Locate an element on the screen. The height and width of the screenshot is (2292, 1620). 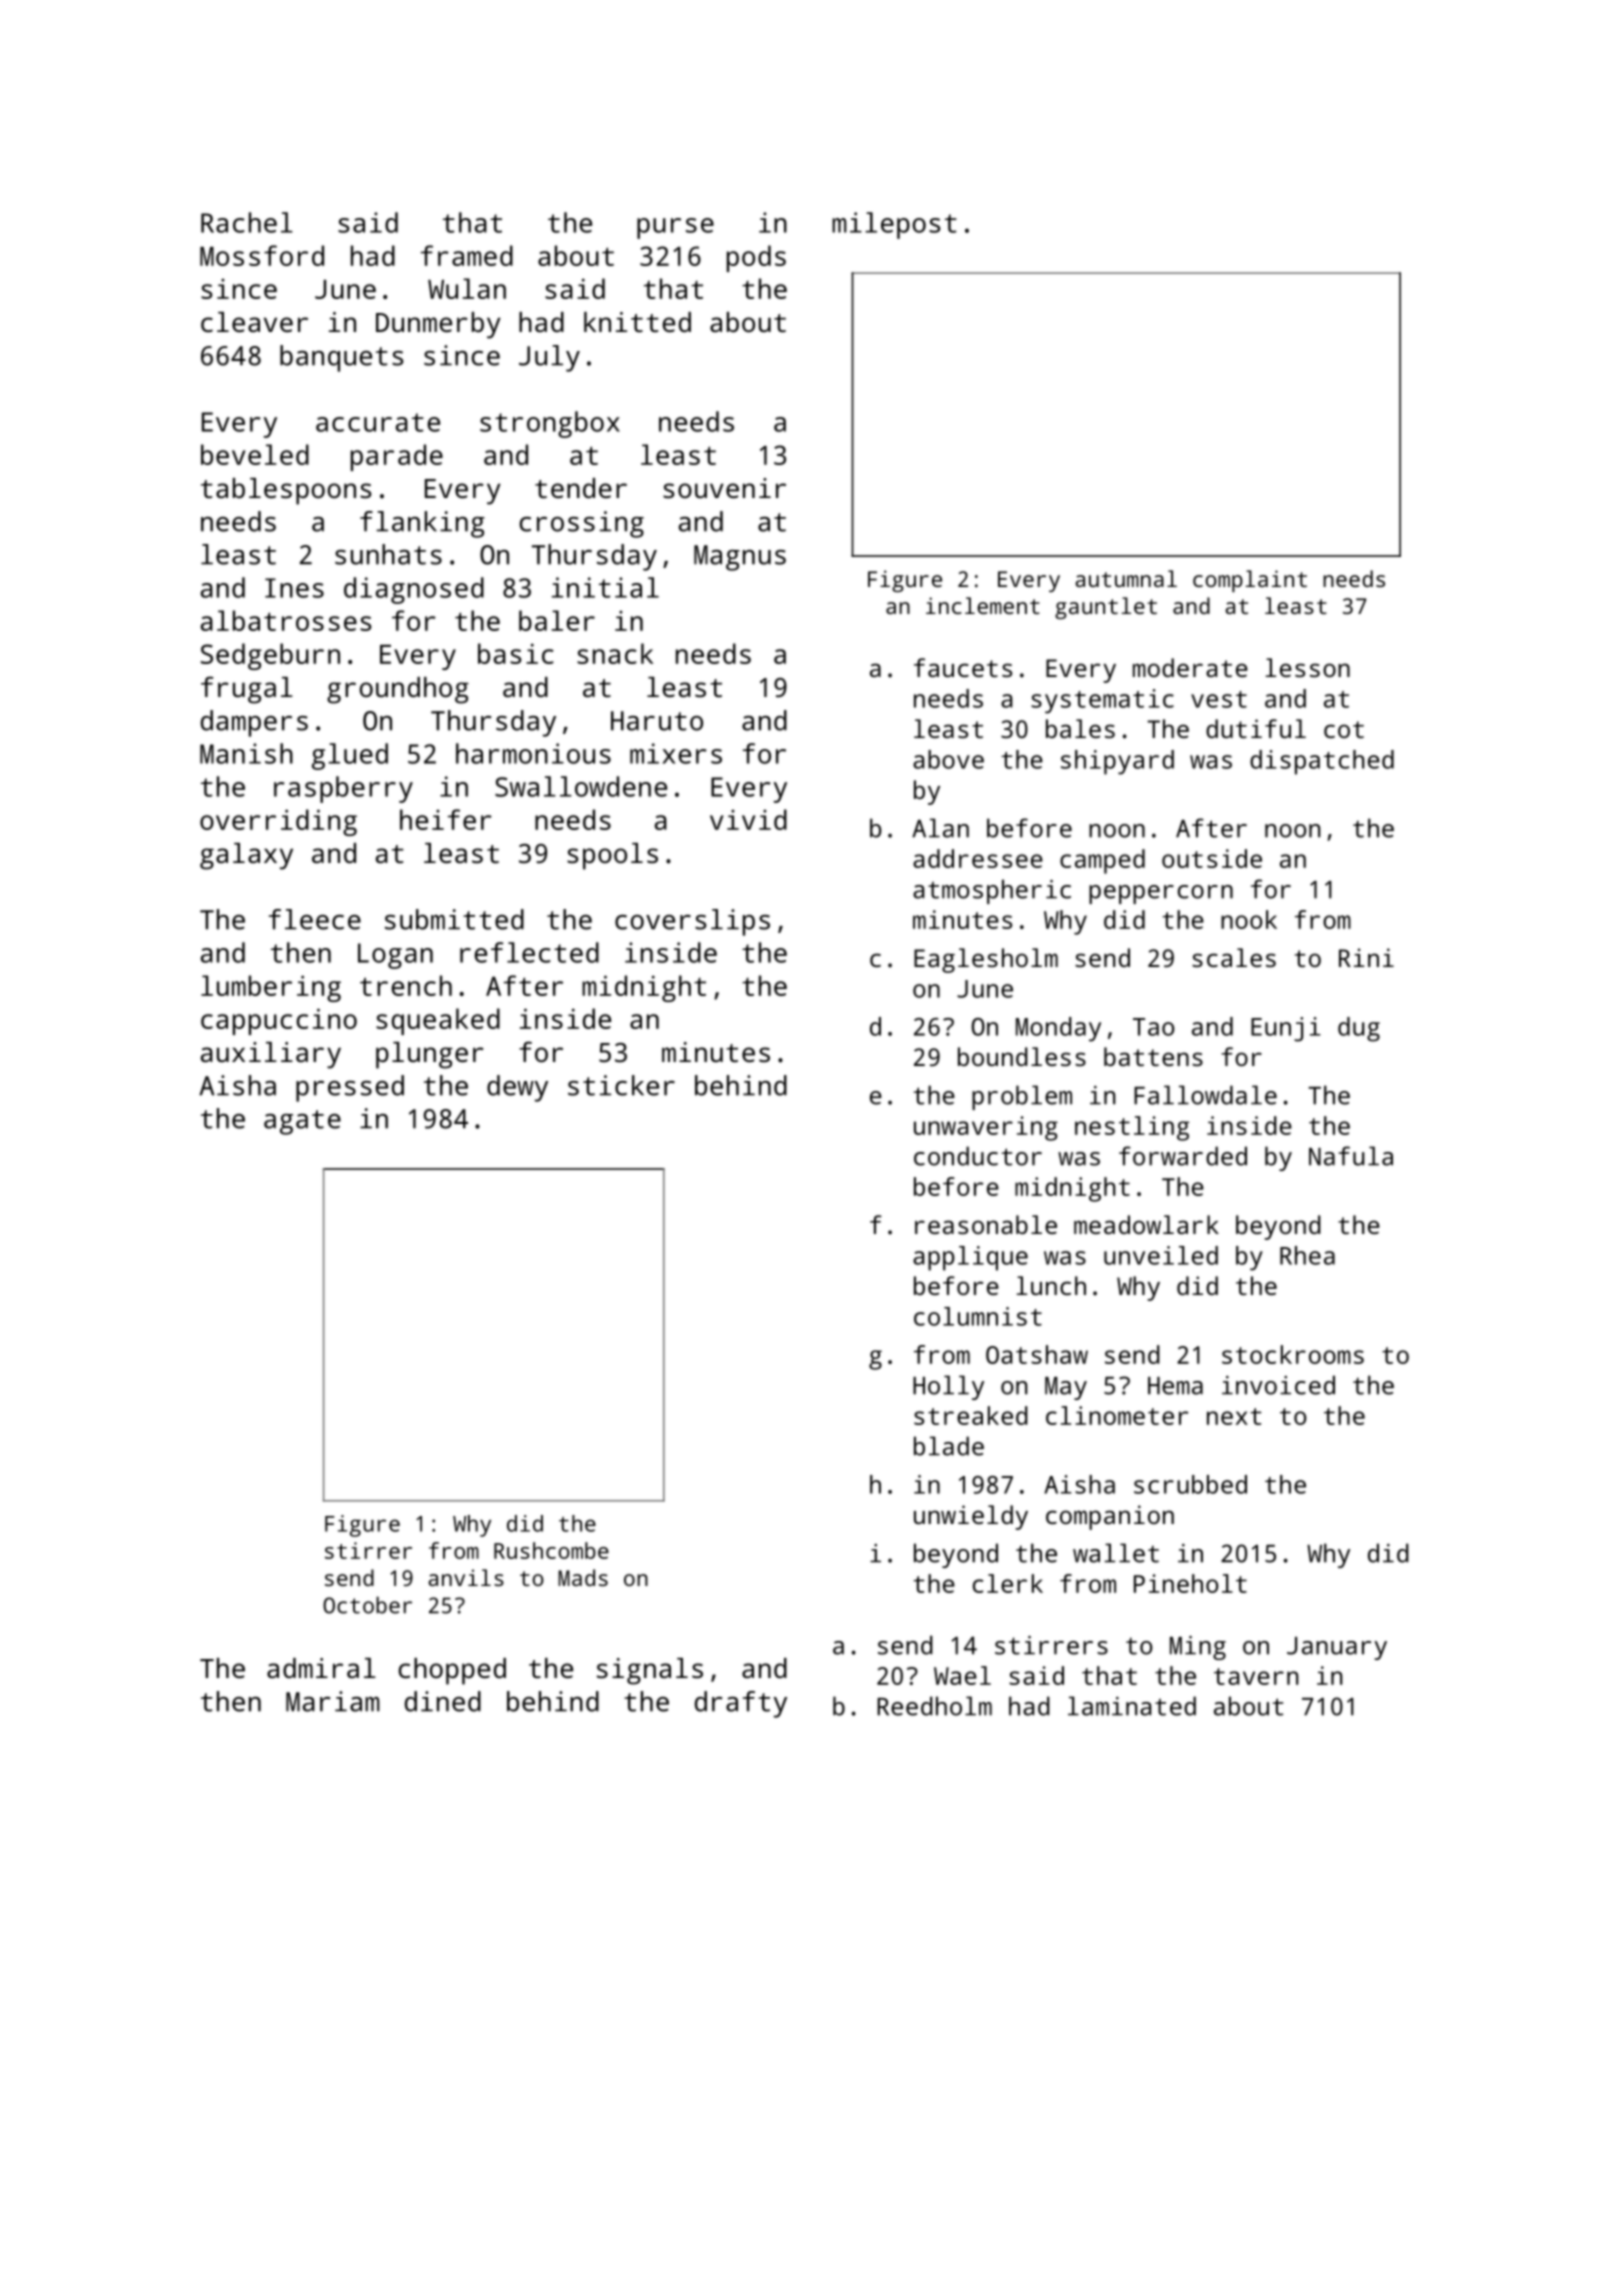
Rachel is located at coordinates (247, 222).
